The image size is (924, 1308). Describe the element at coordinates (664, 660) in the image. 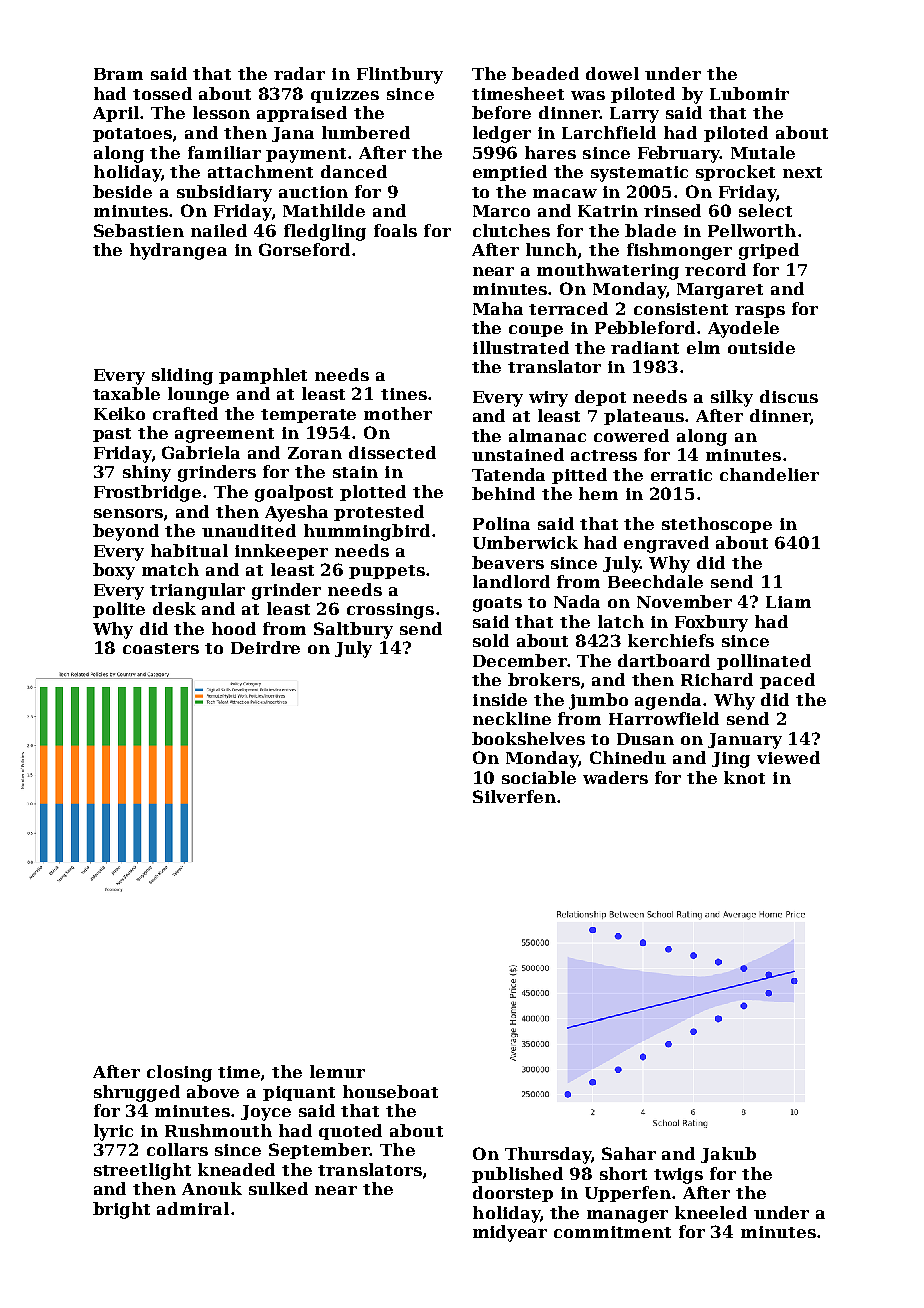

I see `dartboard` at that location.
